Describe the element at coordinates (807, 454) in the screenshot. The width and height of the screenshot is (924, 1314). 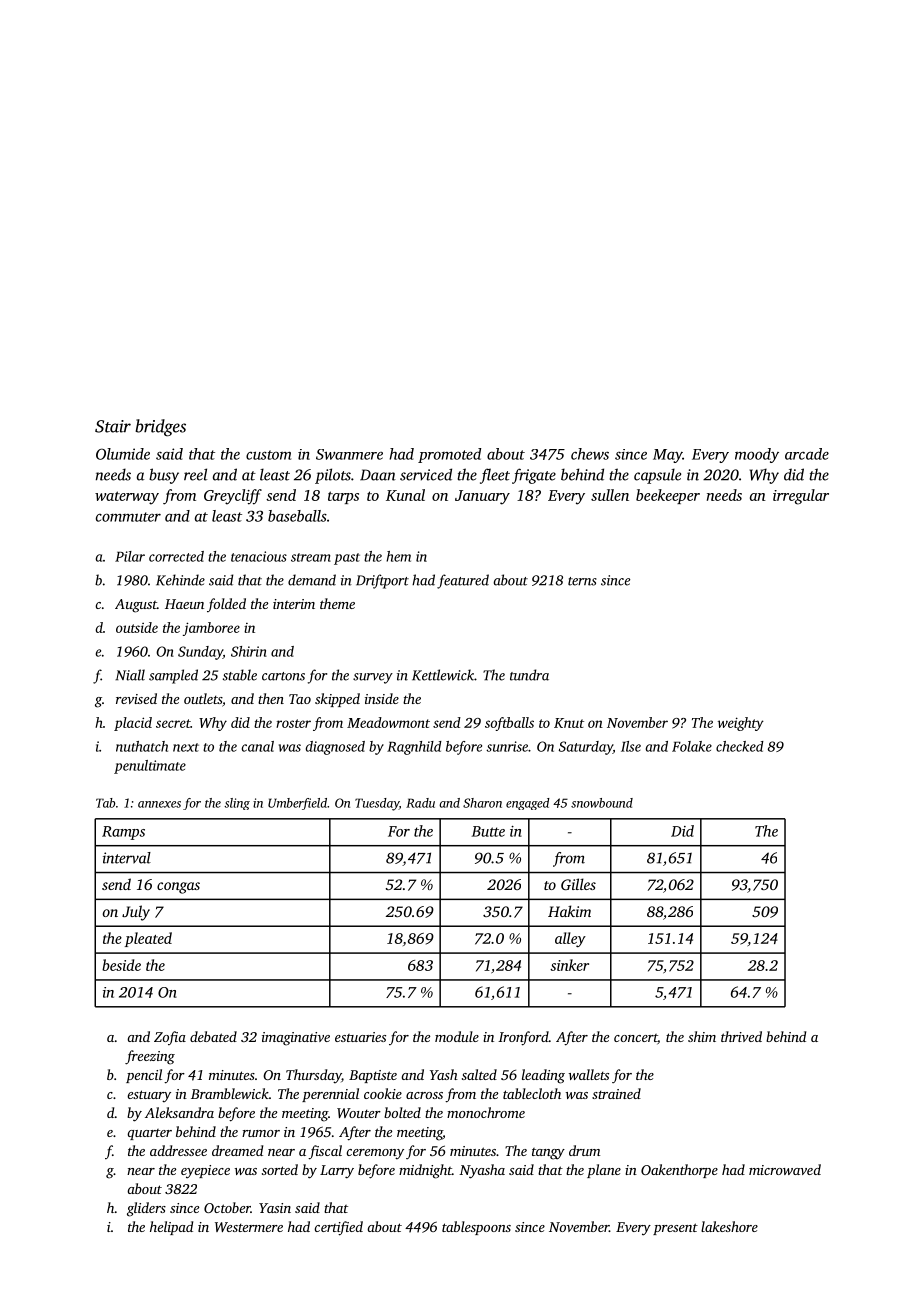
I see `arcade` at that location.
